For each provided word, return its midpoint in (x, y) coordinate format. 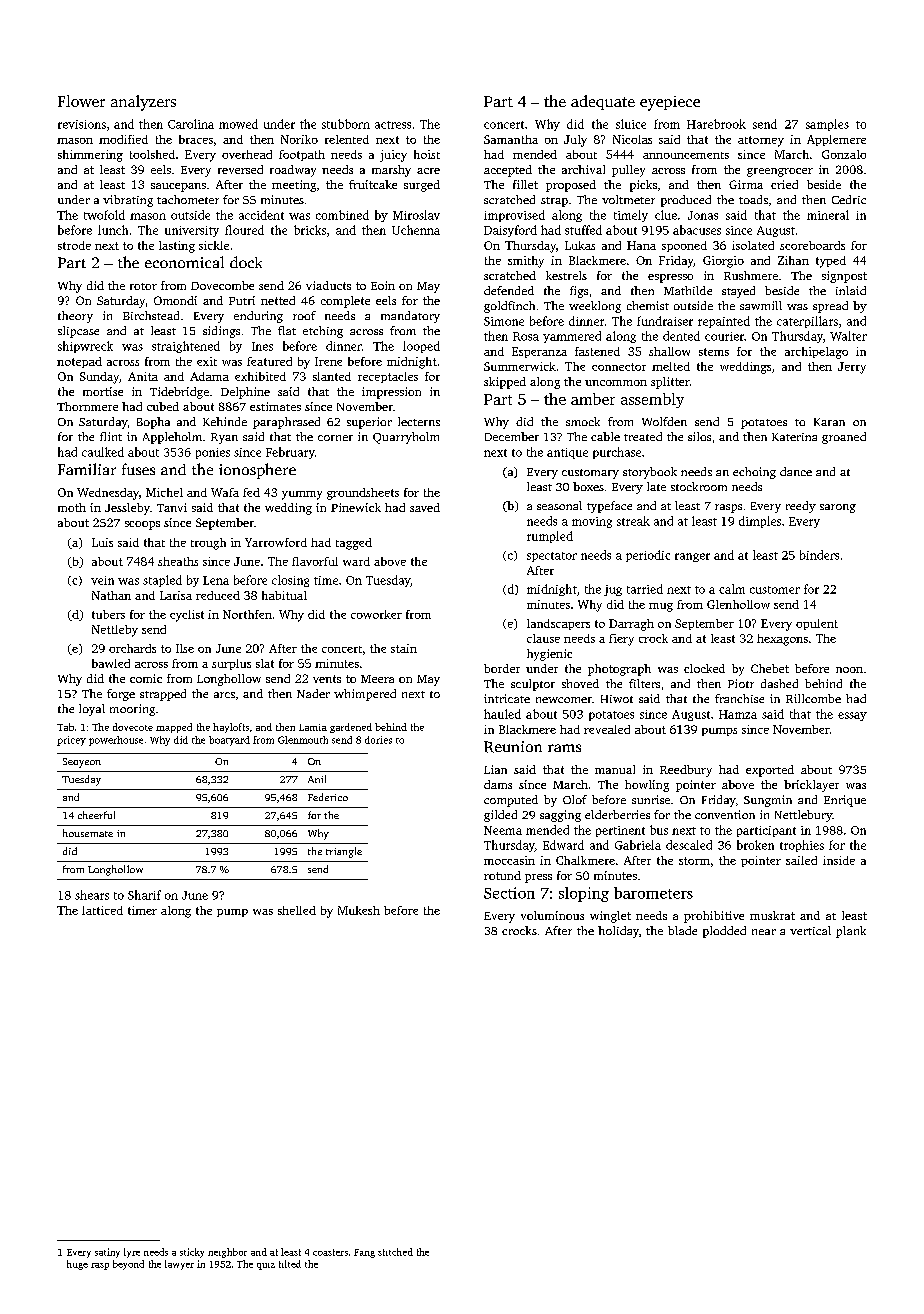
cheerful (96, 815)
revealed (607, 729)
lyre (132, 1253)
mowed (238, 124)
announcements (686, 155)
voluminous (552, 915)
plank (851, 932)
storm (694, 861)
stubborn (346, 124)
